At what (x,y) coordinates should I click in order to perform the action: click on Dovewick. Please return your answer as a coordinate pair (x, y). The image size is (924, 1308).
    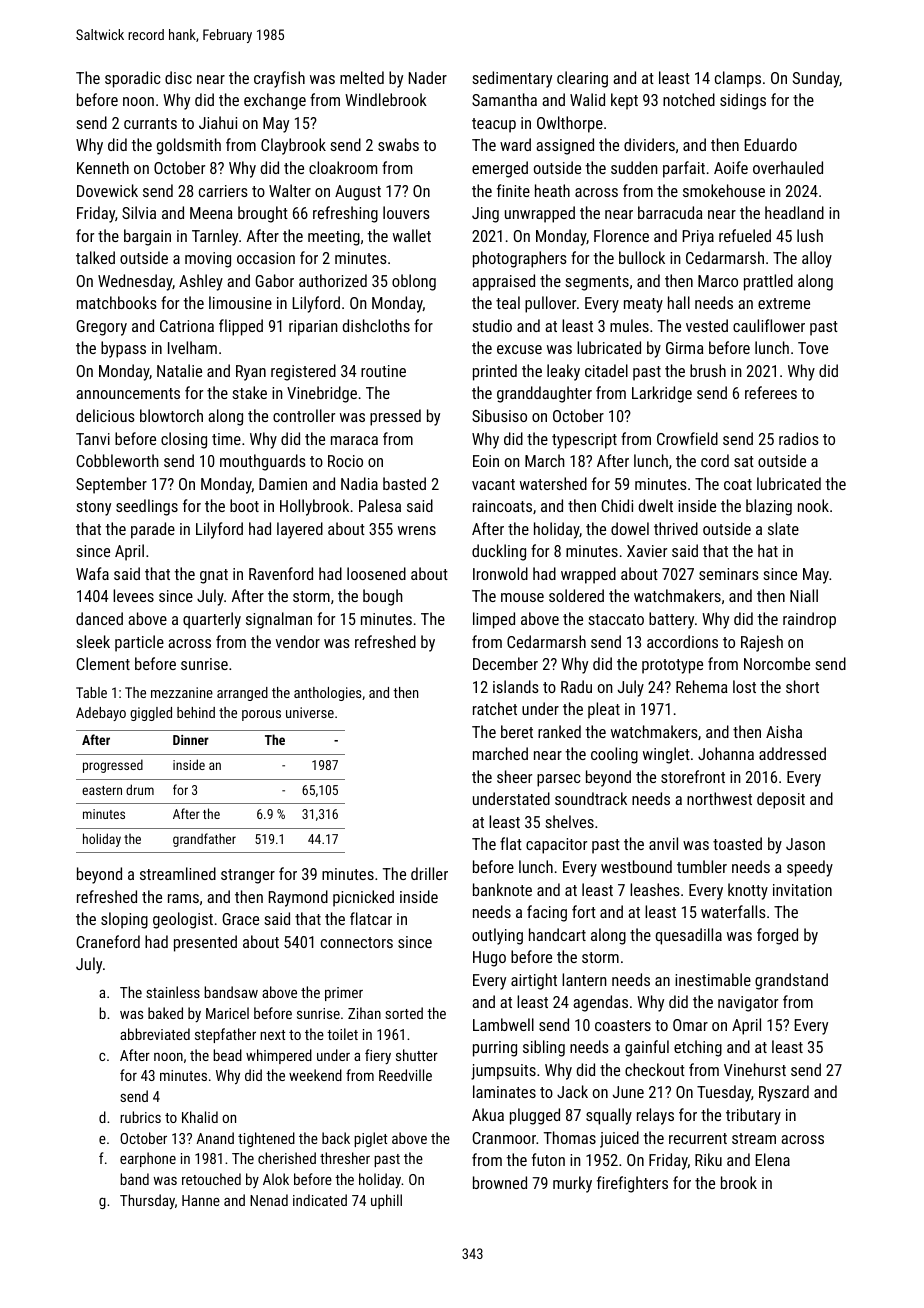
    Looking at the image, I should click on (107, 190).
